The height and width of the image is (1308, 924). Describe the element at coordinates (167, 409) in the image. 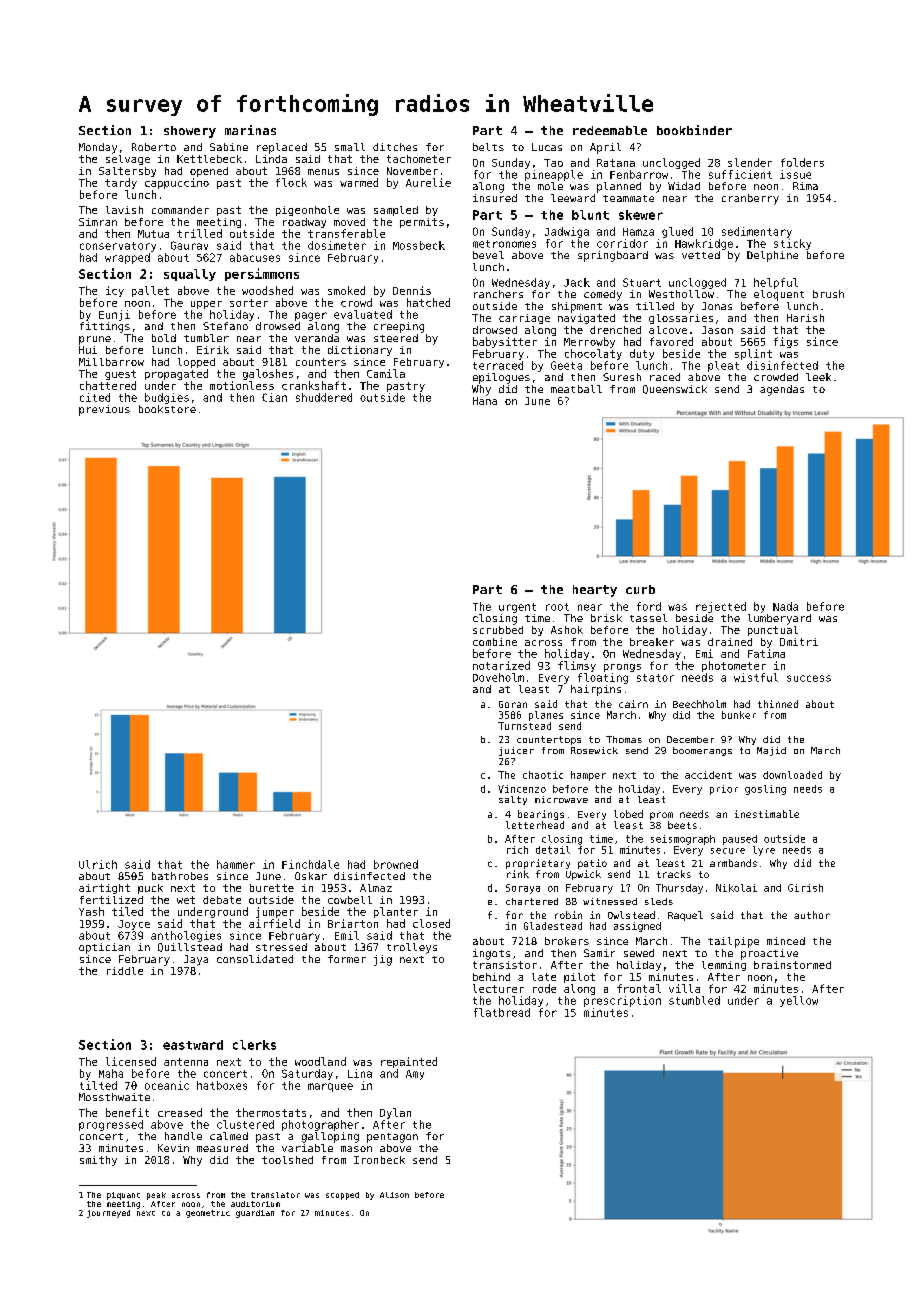

I see `bookstore` at that location.
